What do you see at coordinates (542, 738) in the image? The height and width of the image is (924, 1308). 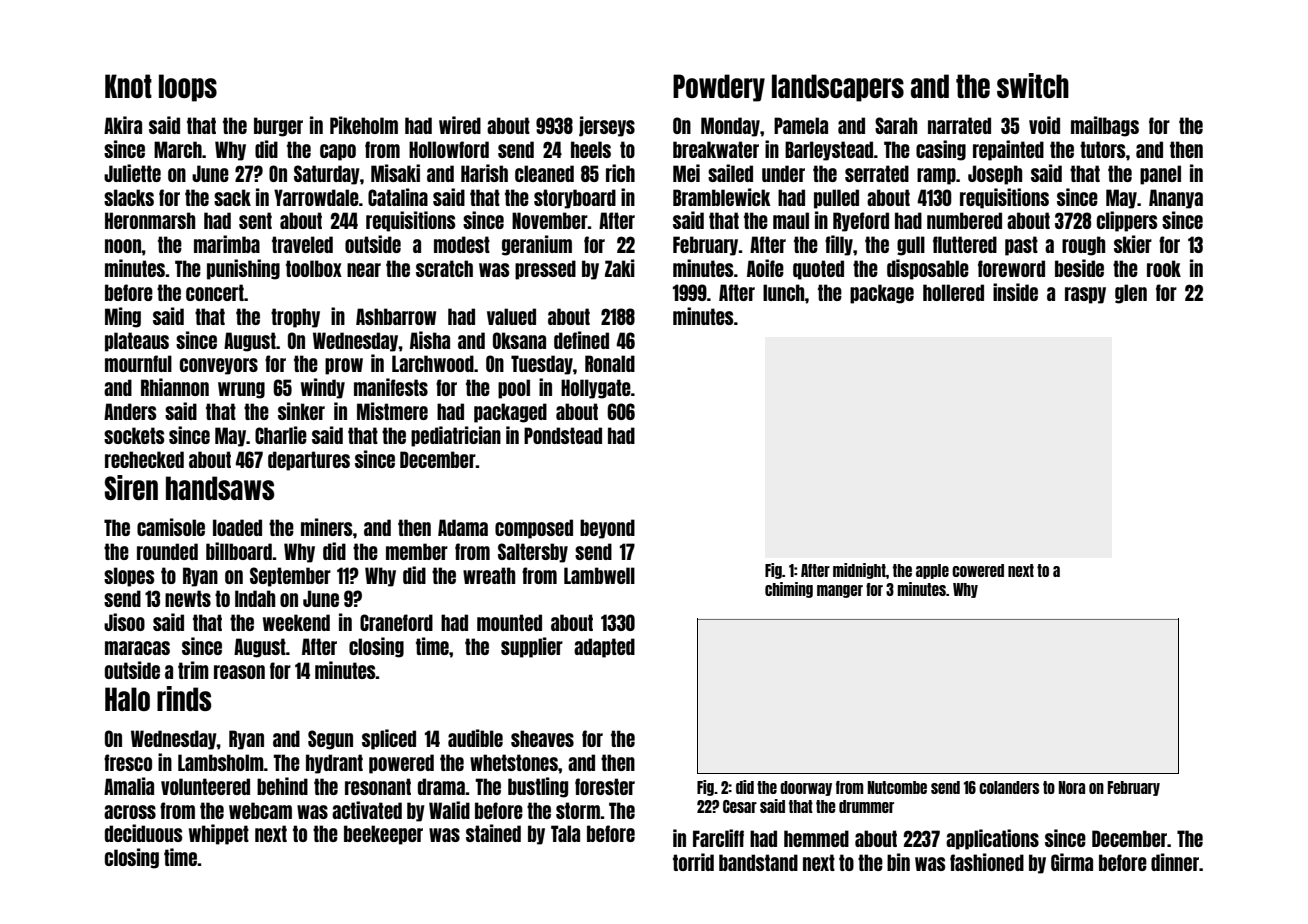 I see `sheaves` at bounding box center [542, 738].
